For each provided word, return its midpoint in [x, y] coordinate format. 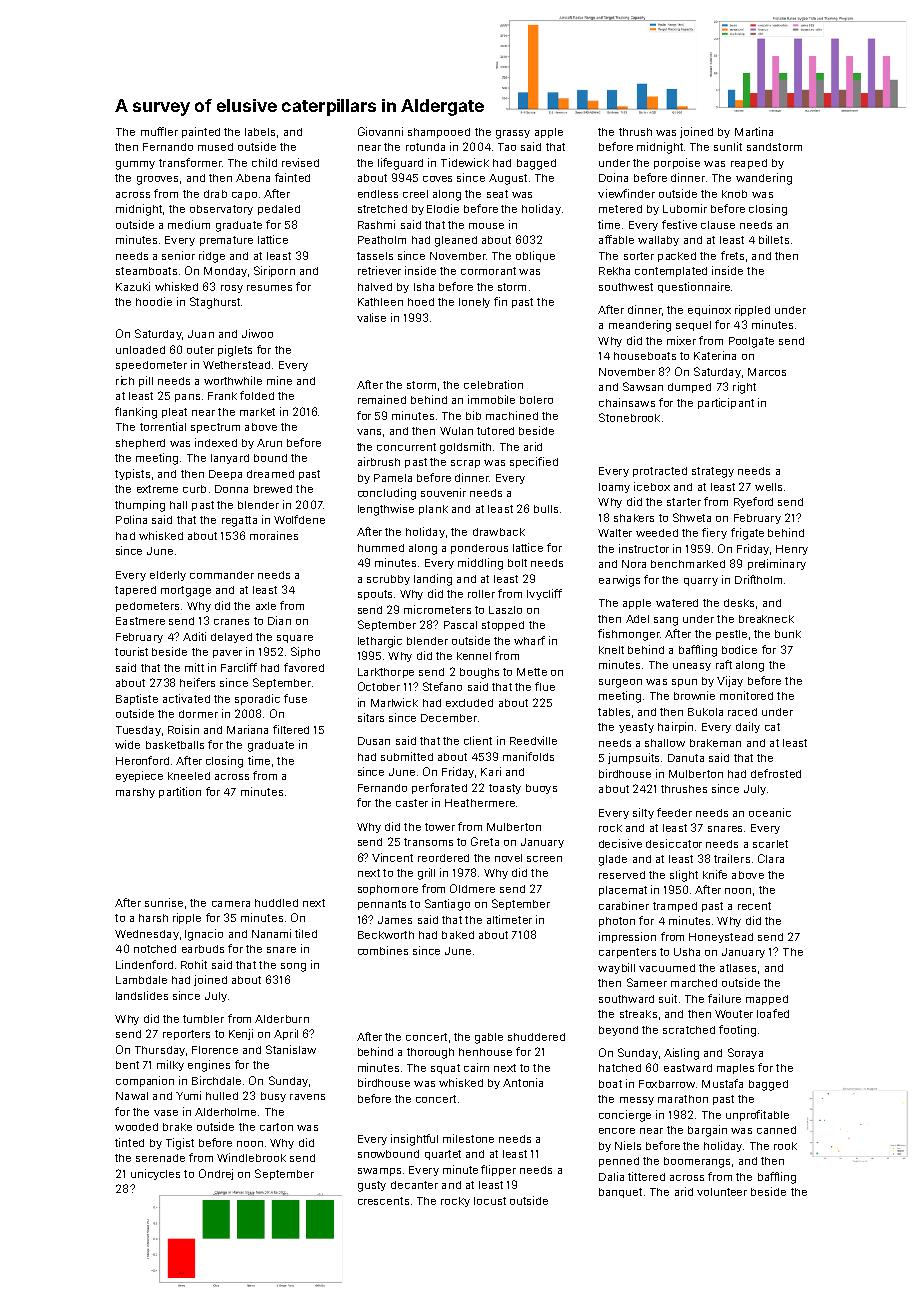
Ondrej [216, 1174]
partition [180, 792]
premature [226, 241]
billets [774, 239]
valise [371, 317]
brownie [694, 695]
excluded [469, 703]
